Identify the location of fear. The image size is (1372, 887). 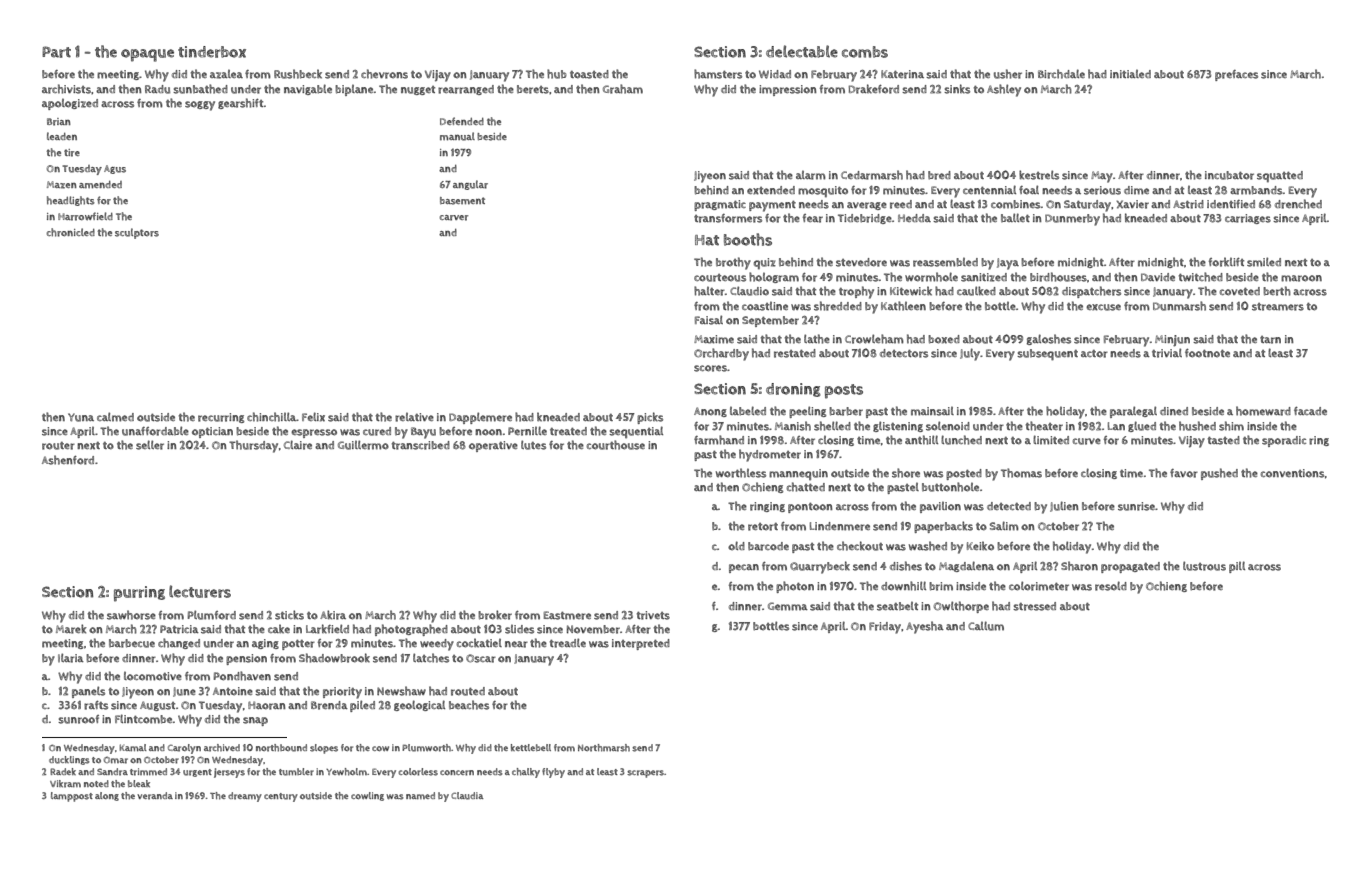
(813, 218).
